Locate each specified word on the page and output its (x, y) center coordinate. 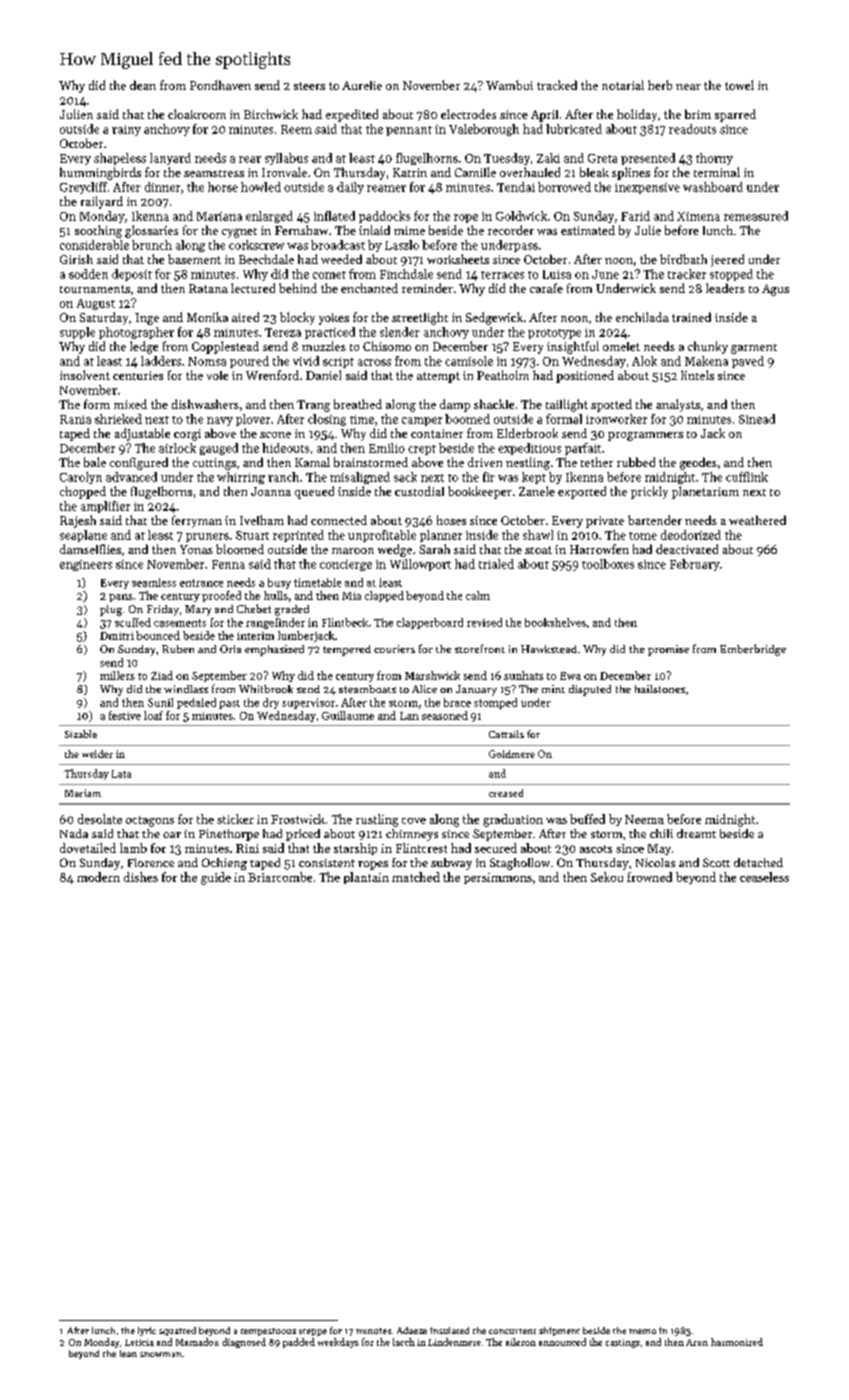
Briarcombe (280, 877)
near (688, 87)
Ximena (698, 216)
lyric (147, 1331)
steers (309, 86)
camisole (469, 361)
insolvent (85, 375)
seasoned (445, 715)
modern (98, 877)
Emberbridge (753, 650)
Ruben (178, 649)
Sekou (607, 877)
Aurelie (362, 85)
